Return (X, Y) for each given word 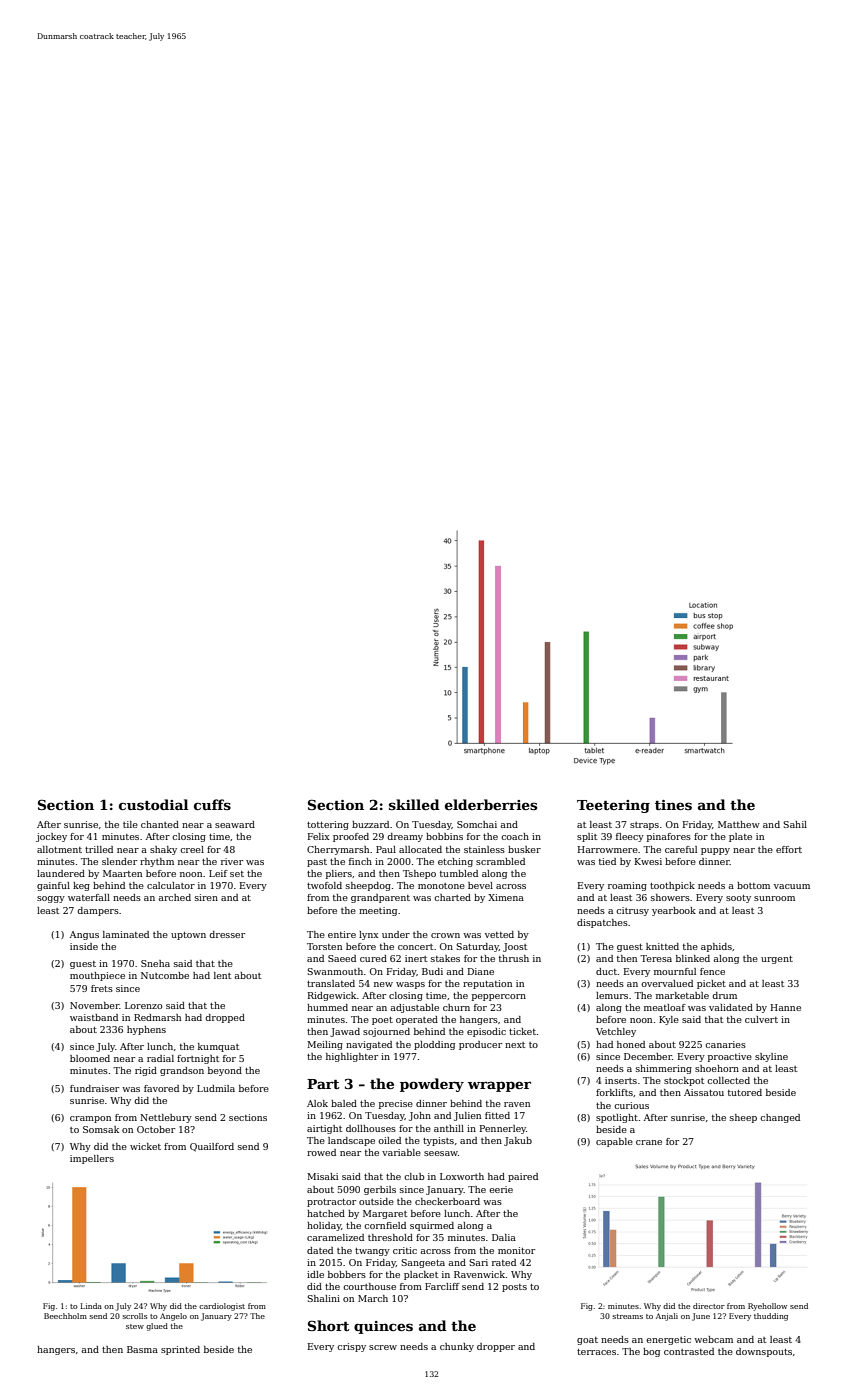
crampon (90, 1119)
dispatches (602, 923)
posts (514, 1288)
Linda (91, 1306)
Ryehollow (768, 1307)
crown (445, 935)
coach (515, 836)
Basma (142, 1349)
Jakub (518, 1141)
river (232, 861)
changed (780, 1118)
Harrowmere (608, 849)
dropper (496, 1347)
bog (651, 1352)
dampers (98, 911)
